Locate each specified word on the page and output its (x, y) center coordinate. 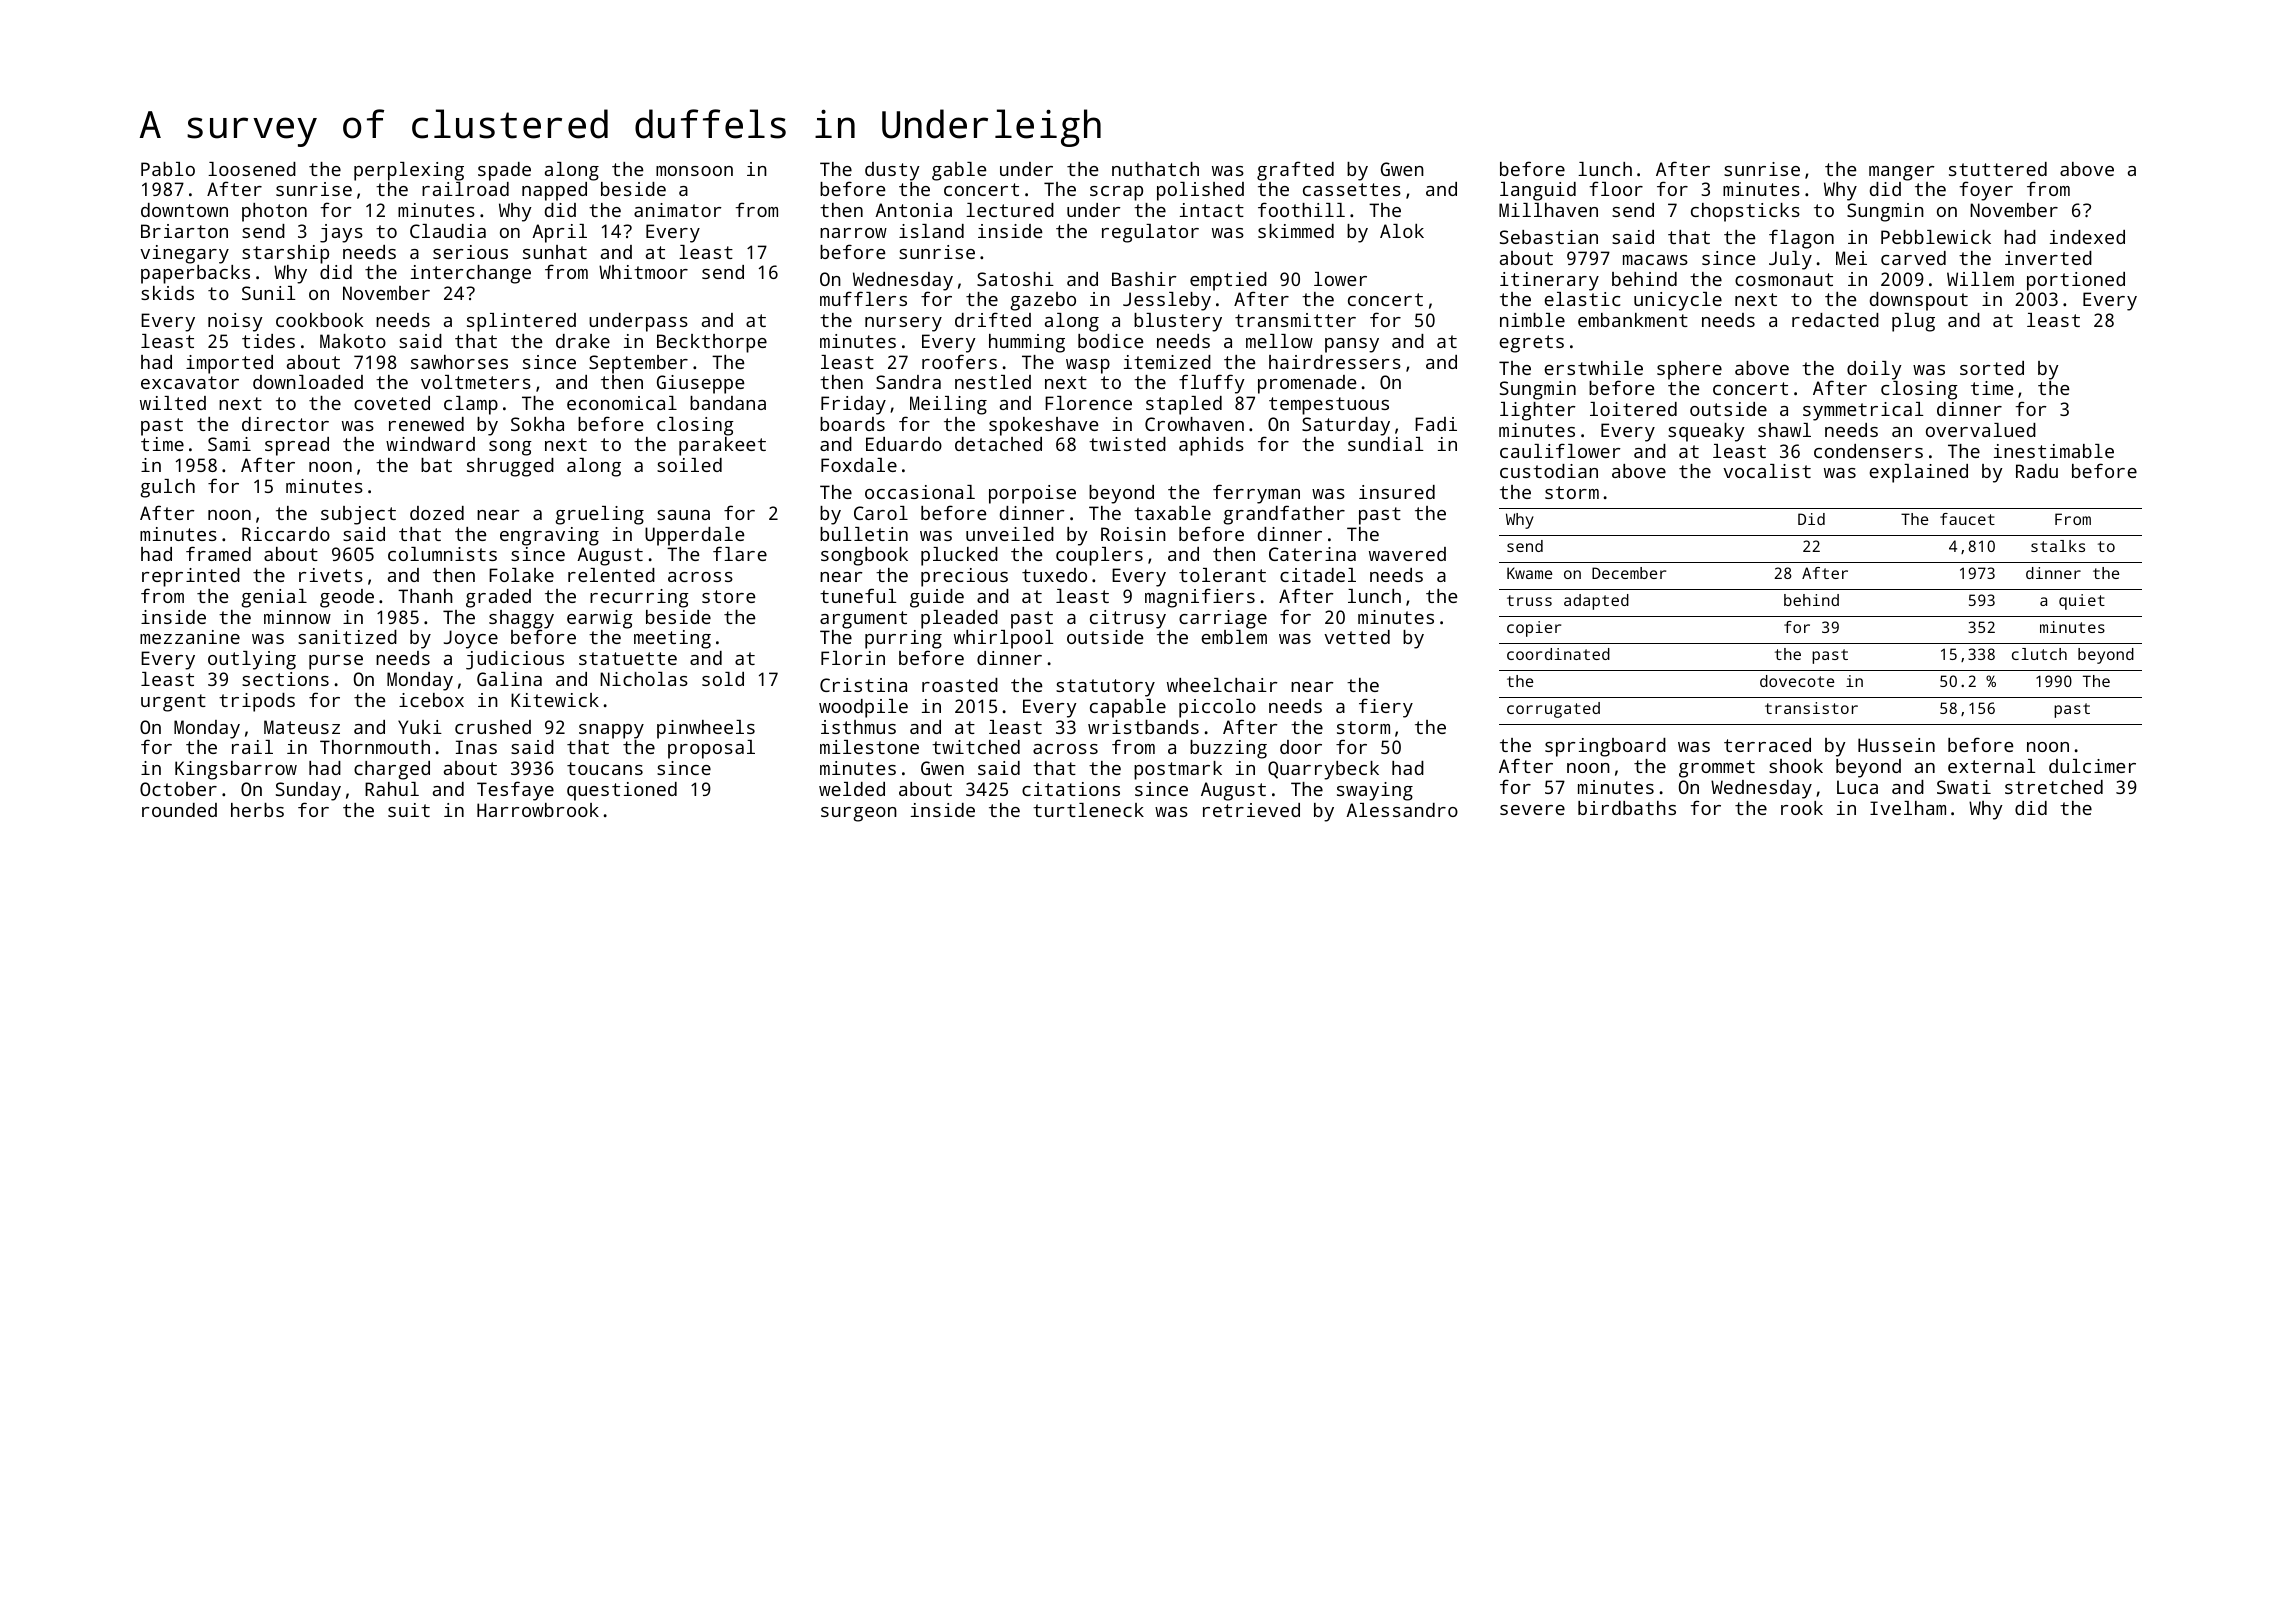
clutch (2039, 654)
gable (959, 171)
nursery (903, 324)
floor (1616, 188)
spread (297, 446)
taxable (1172, 513)
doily (1874, 370)
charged (392, 770)
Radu (2037, 471)
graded (498, 598)
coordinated (1558, 654)
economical (622, 403)
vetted (1357, 637)
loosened (252, 169)
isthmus (858, 727)
